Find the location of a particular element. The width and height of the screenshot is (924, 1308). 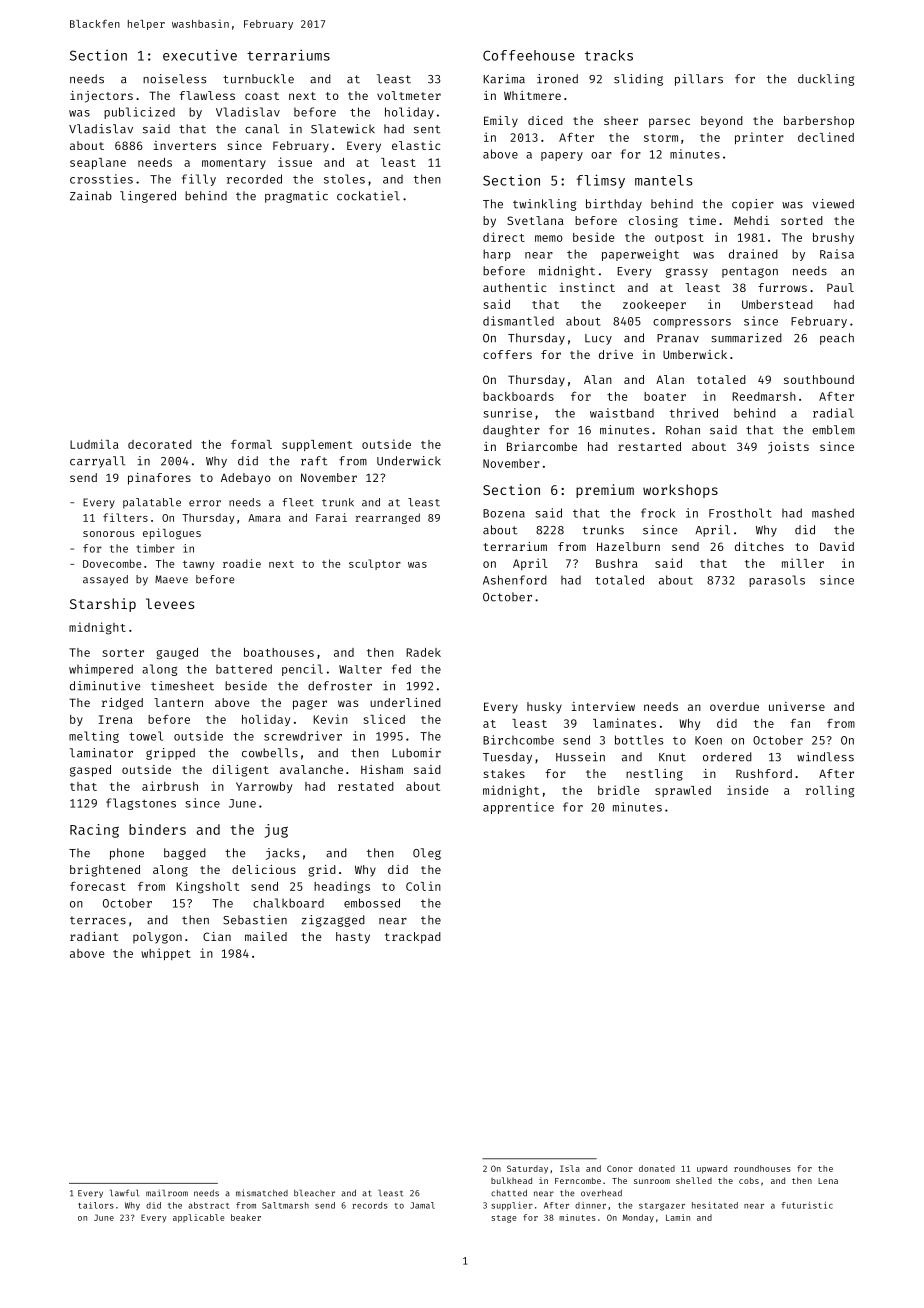

duckling is located at coordinates (826, 80).
